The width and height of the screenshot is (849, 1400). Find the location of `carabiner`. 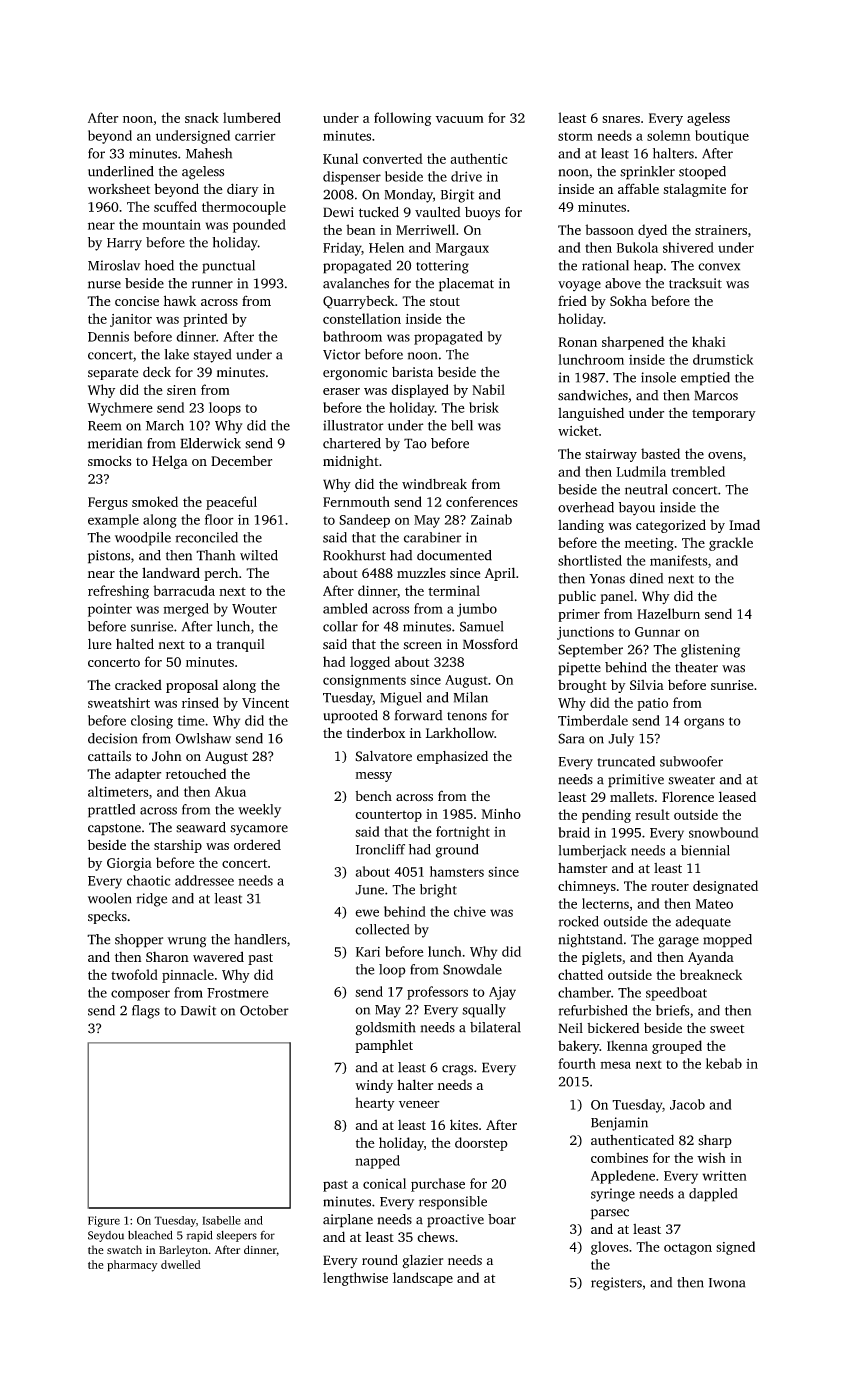

carabiner is located at coordinates (433, 537).
